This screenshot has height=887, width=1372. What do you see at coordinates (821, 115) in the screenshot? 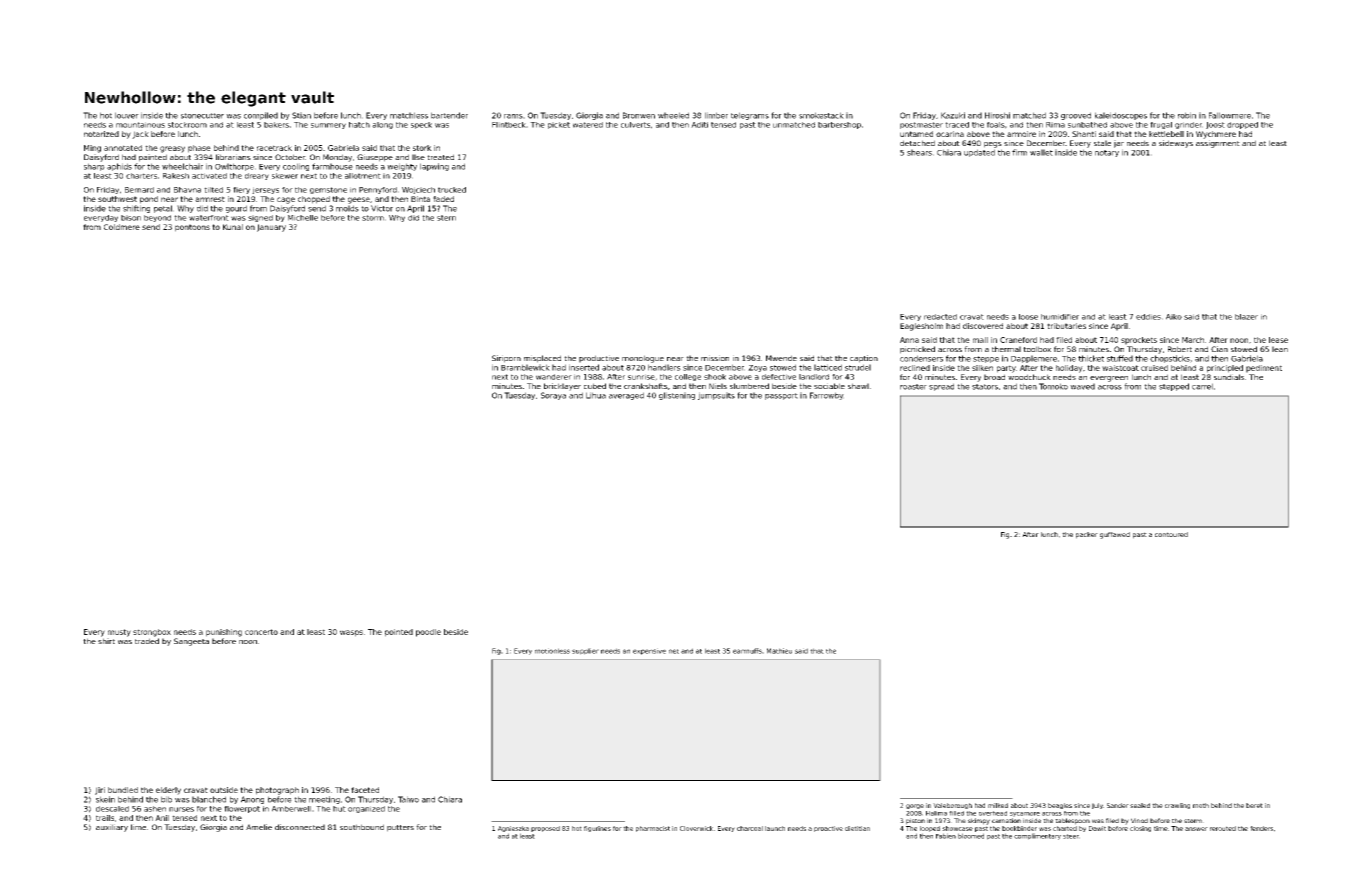
I see `smokestack` at bounding box center [821, 115].
